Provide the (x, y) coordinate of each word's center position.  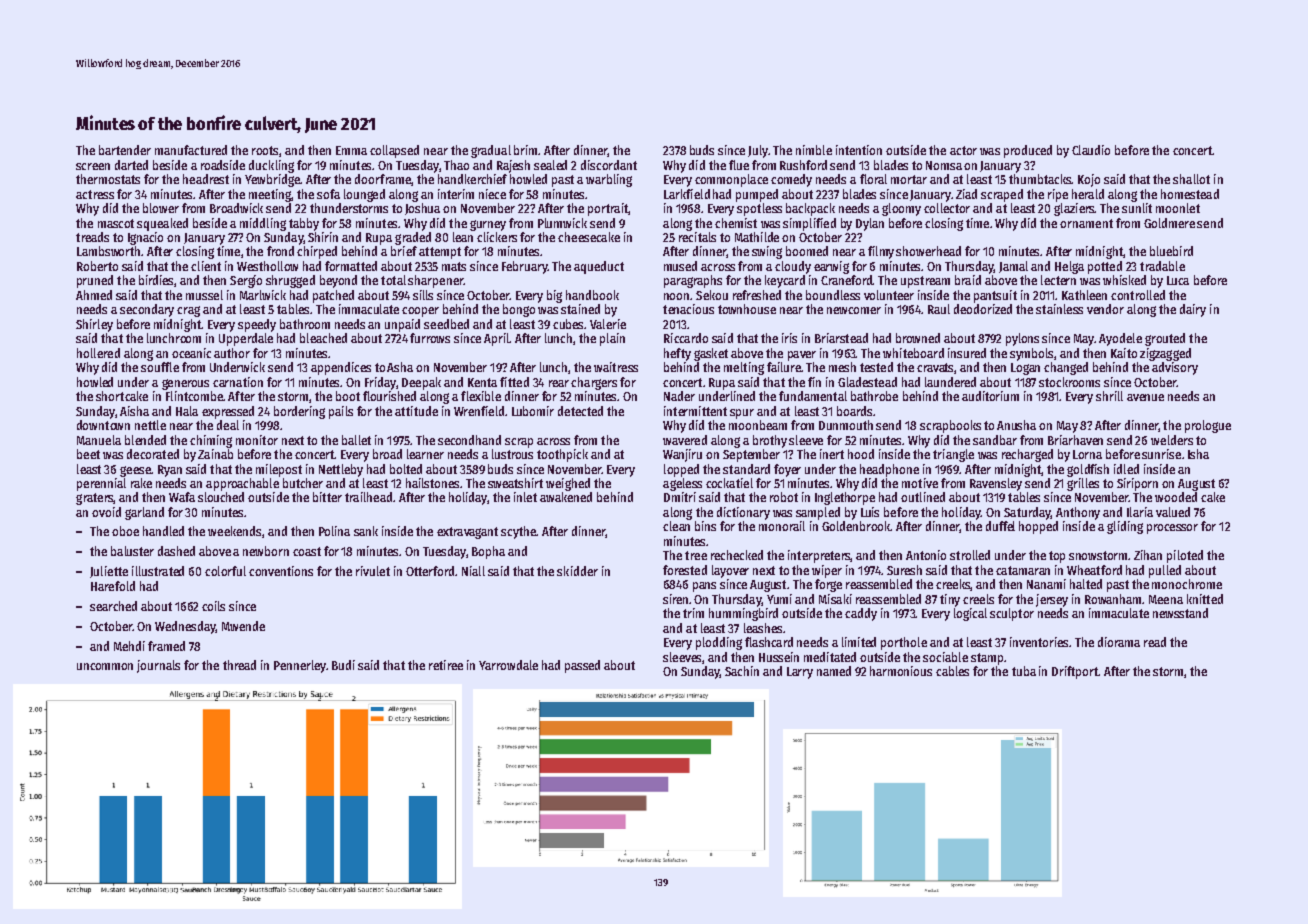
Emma (351, 150)
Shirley (94, 325)
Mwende (243, 626)
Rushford (803, 165)
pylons (1022, 339)
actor (963, 150)
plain (612, 339)
